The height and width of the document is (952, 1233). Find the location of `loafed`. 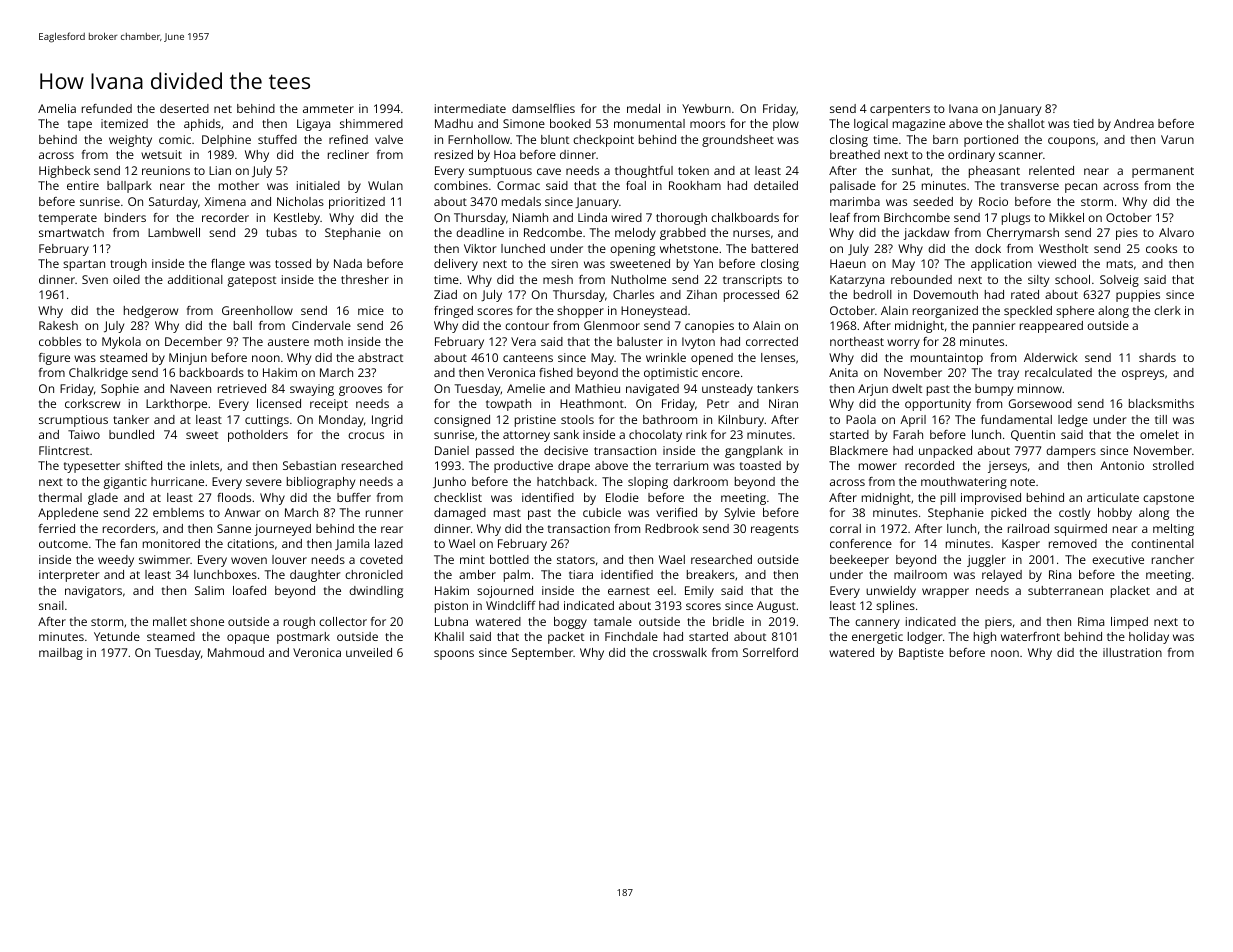

loafed is located at coordinates (249, 590).
